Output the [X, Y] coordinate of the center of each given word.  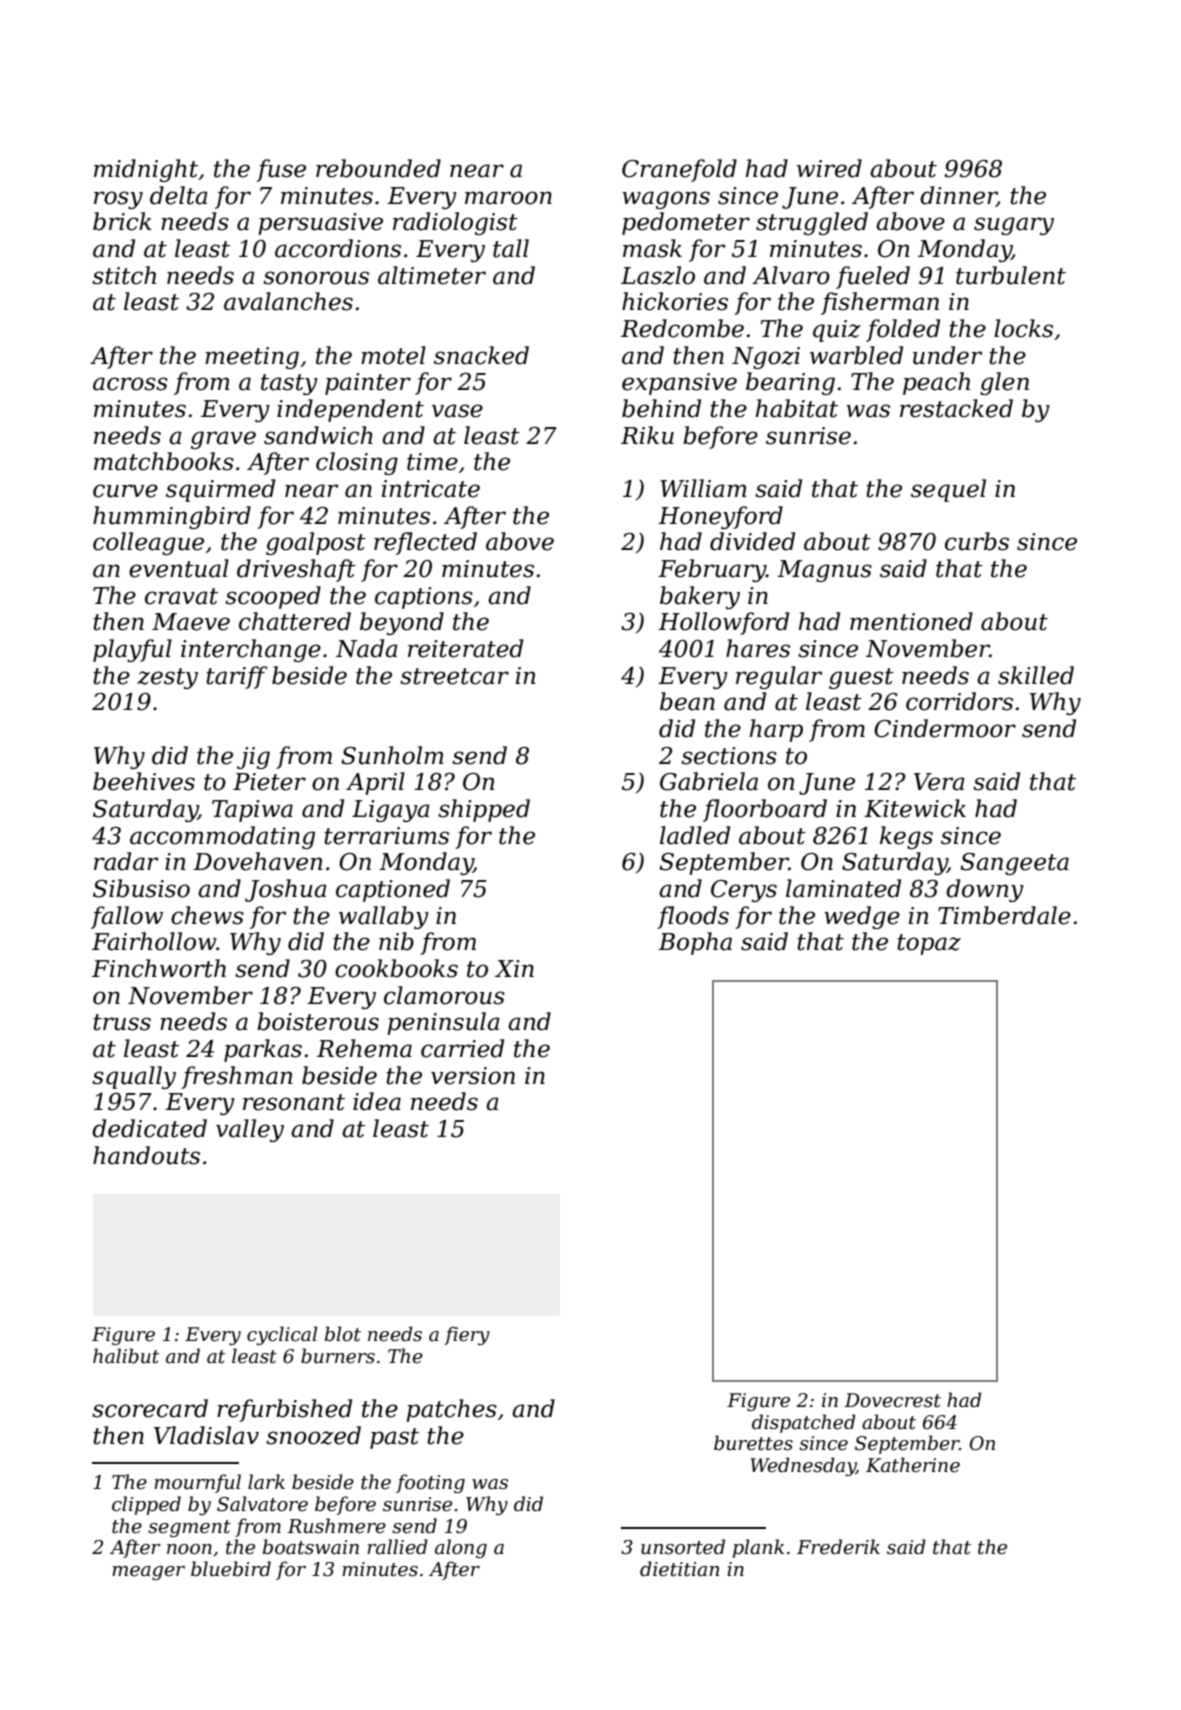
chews [207, 915]
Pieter [269, 782]
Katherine [913, 1465]
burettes [753, 1443]
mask [652, 248]
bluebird [231, 1569]
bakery [700, 597]
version [473, 1076]
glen [1004, 383]
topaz [929, 944]
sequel [948, 490]
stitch [124, 275]
